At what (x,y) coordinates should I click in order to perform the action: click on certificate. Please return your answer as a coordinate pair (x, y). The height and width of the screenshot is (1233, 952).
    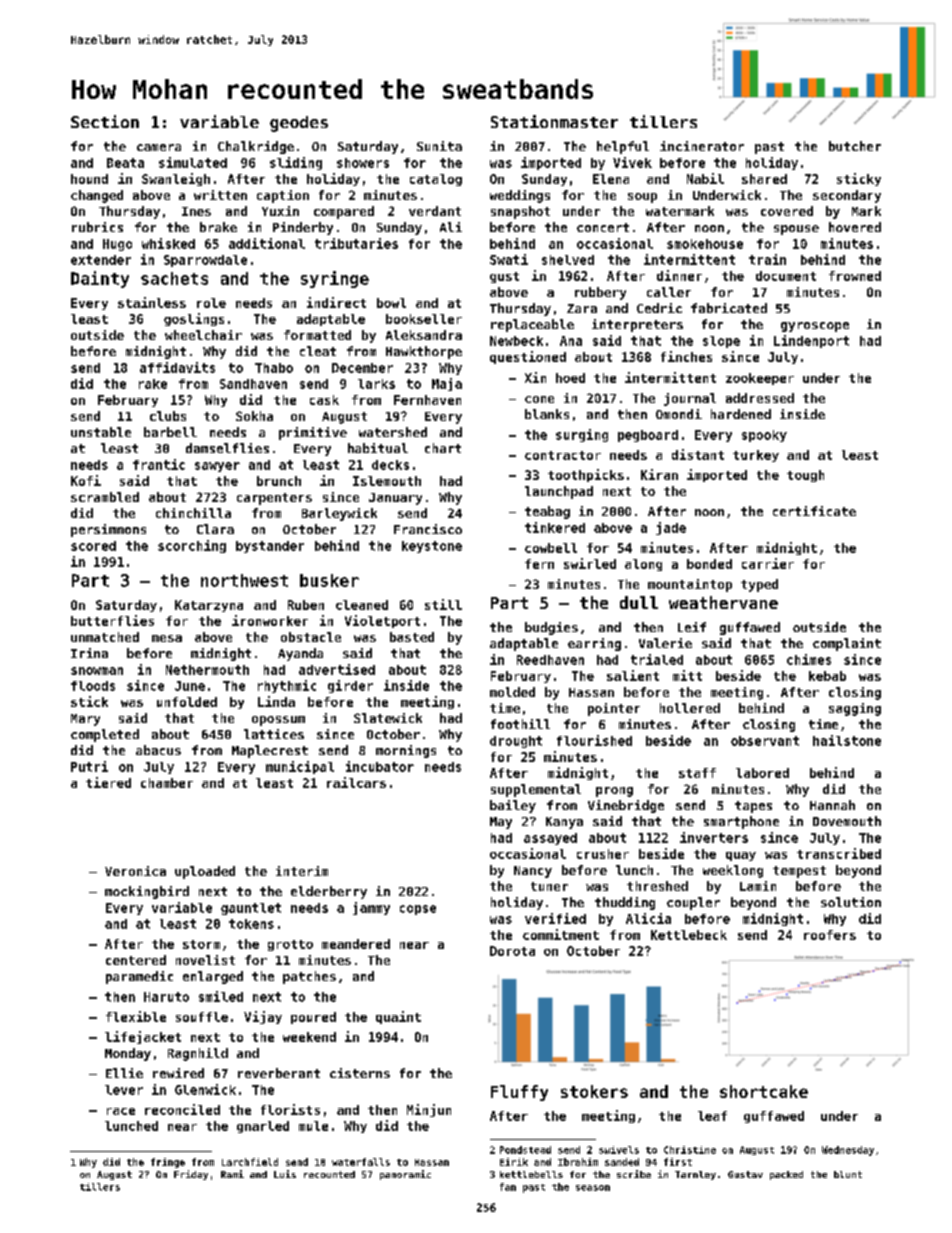
    Looking at the image, I should click on (814, 511).
